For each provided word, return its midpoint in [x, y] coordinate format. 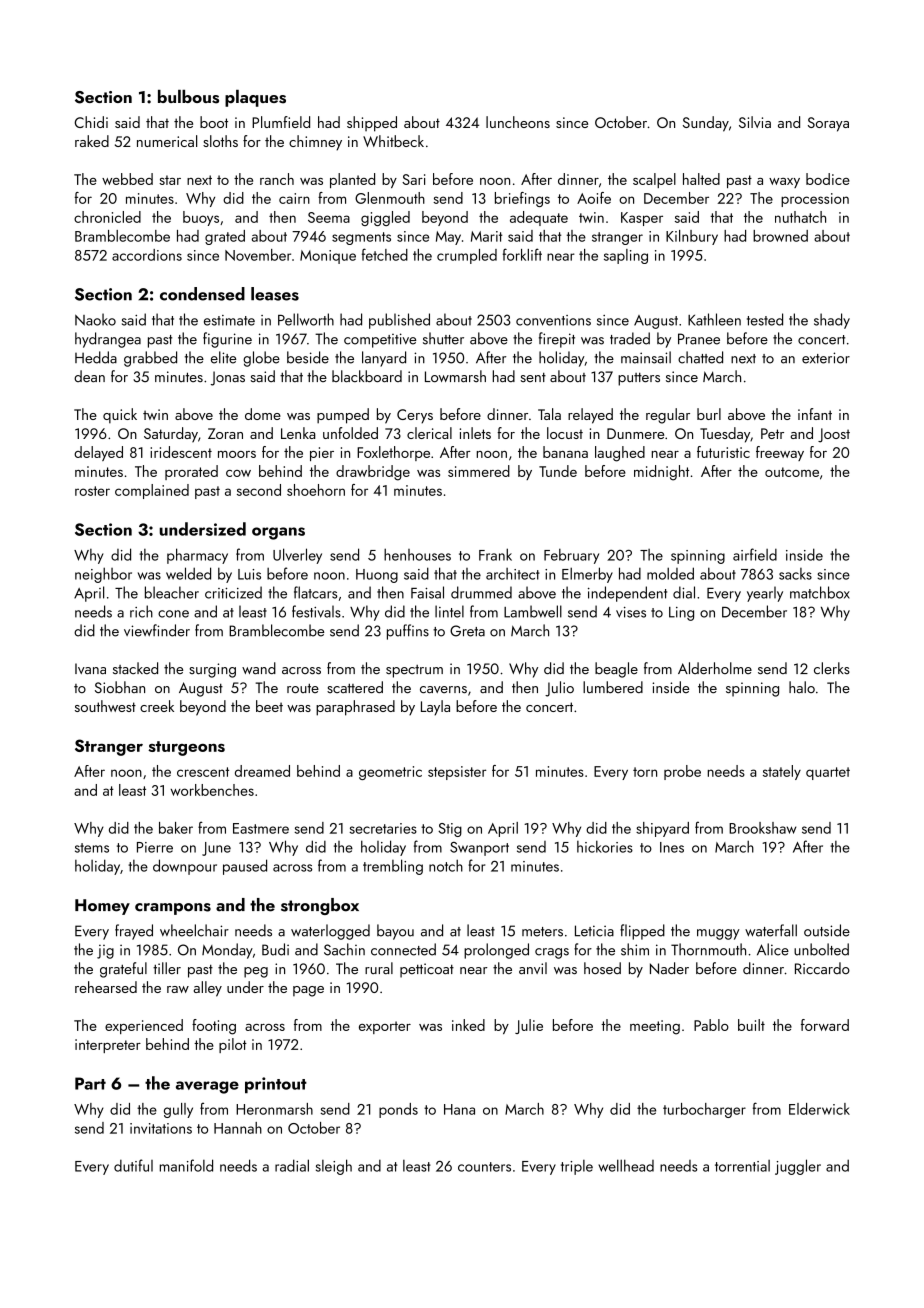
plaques [255, 98]
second [259, 490]
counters [484, 1167]
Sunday [706, 124]
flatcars [315, 592]
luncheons [518, 122]
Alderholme [715, 668]
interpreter [108, 1046]
